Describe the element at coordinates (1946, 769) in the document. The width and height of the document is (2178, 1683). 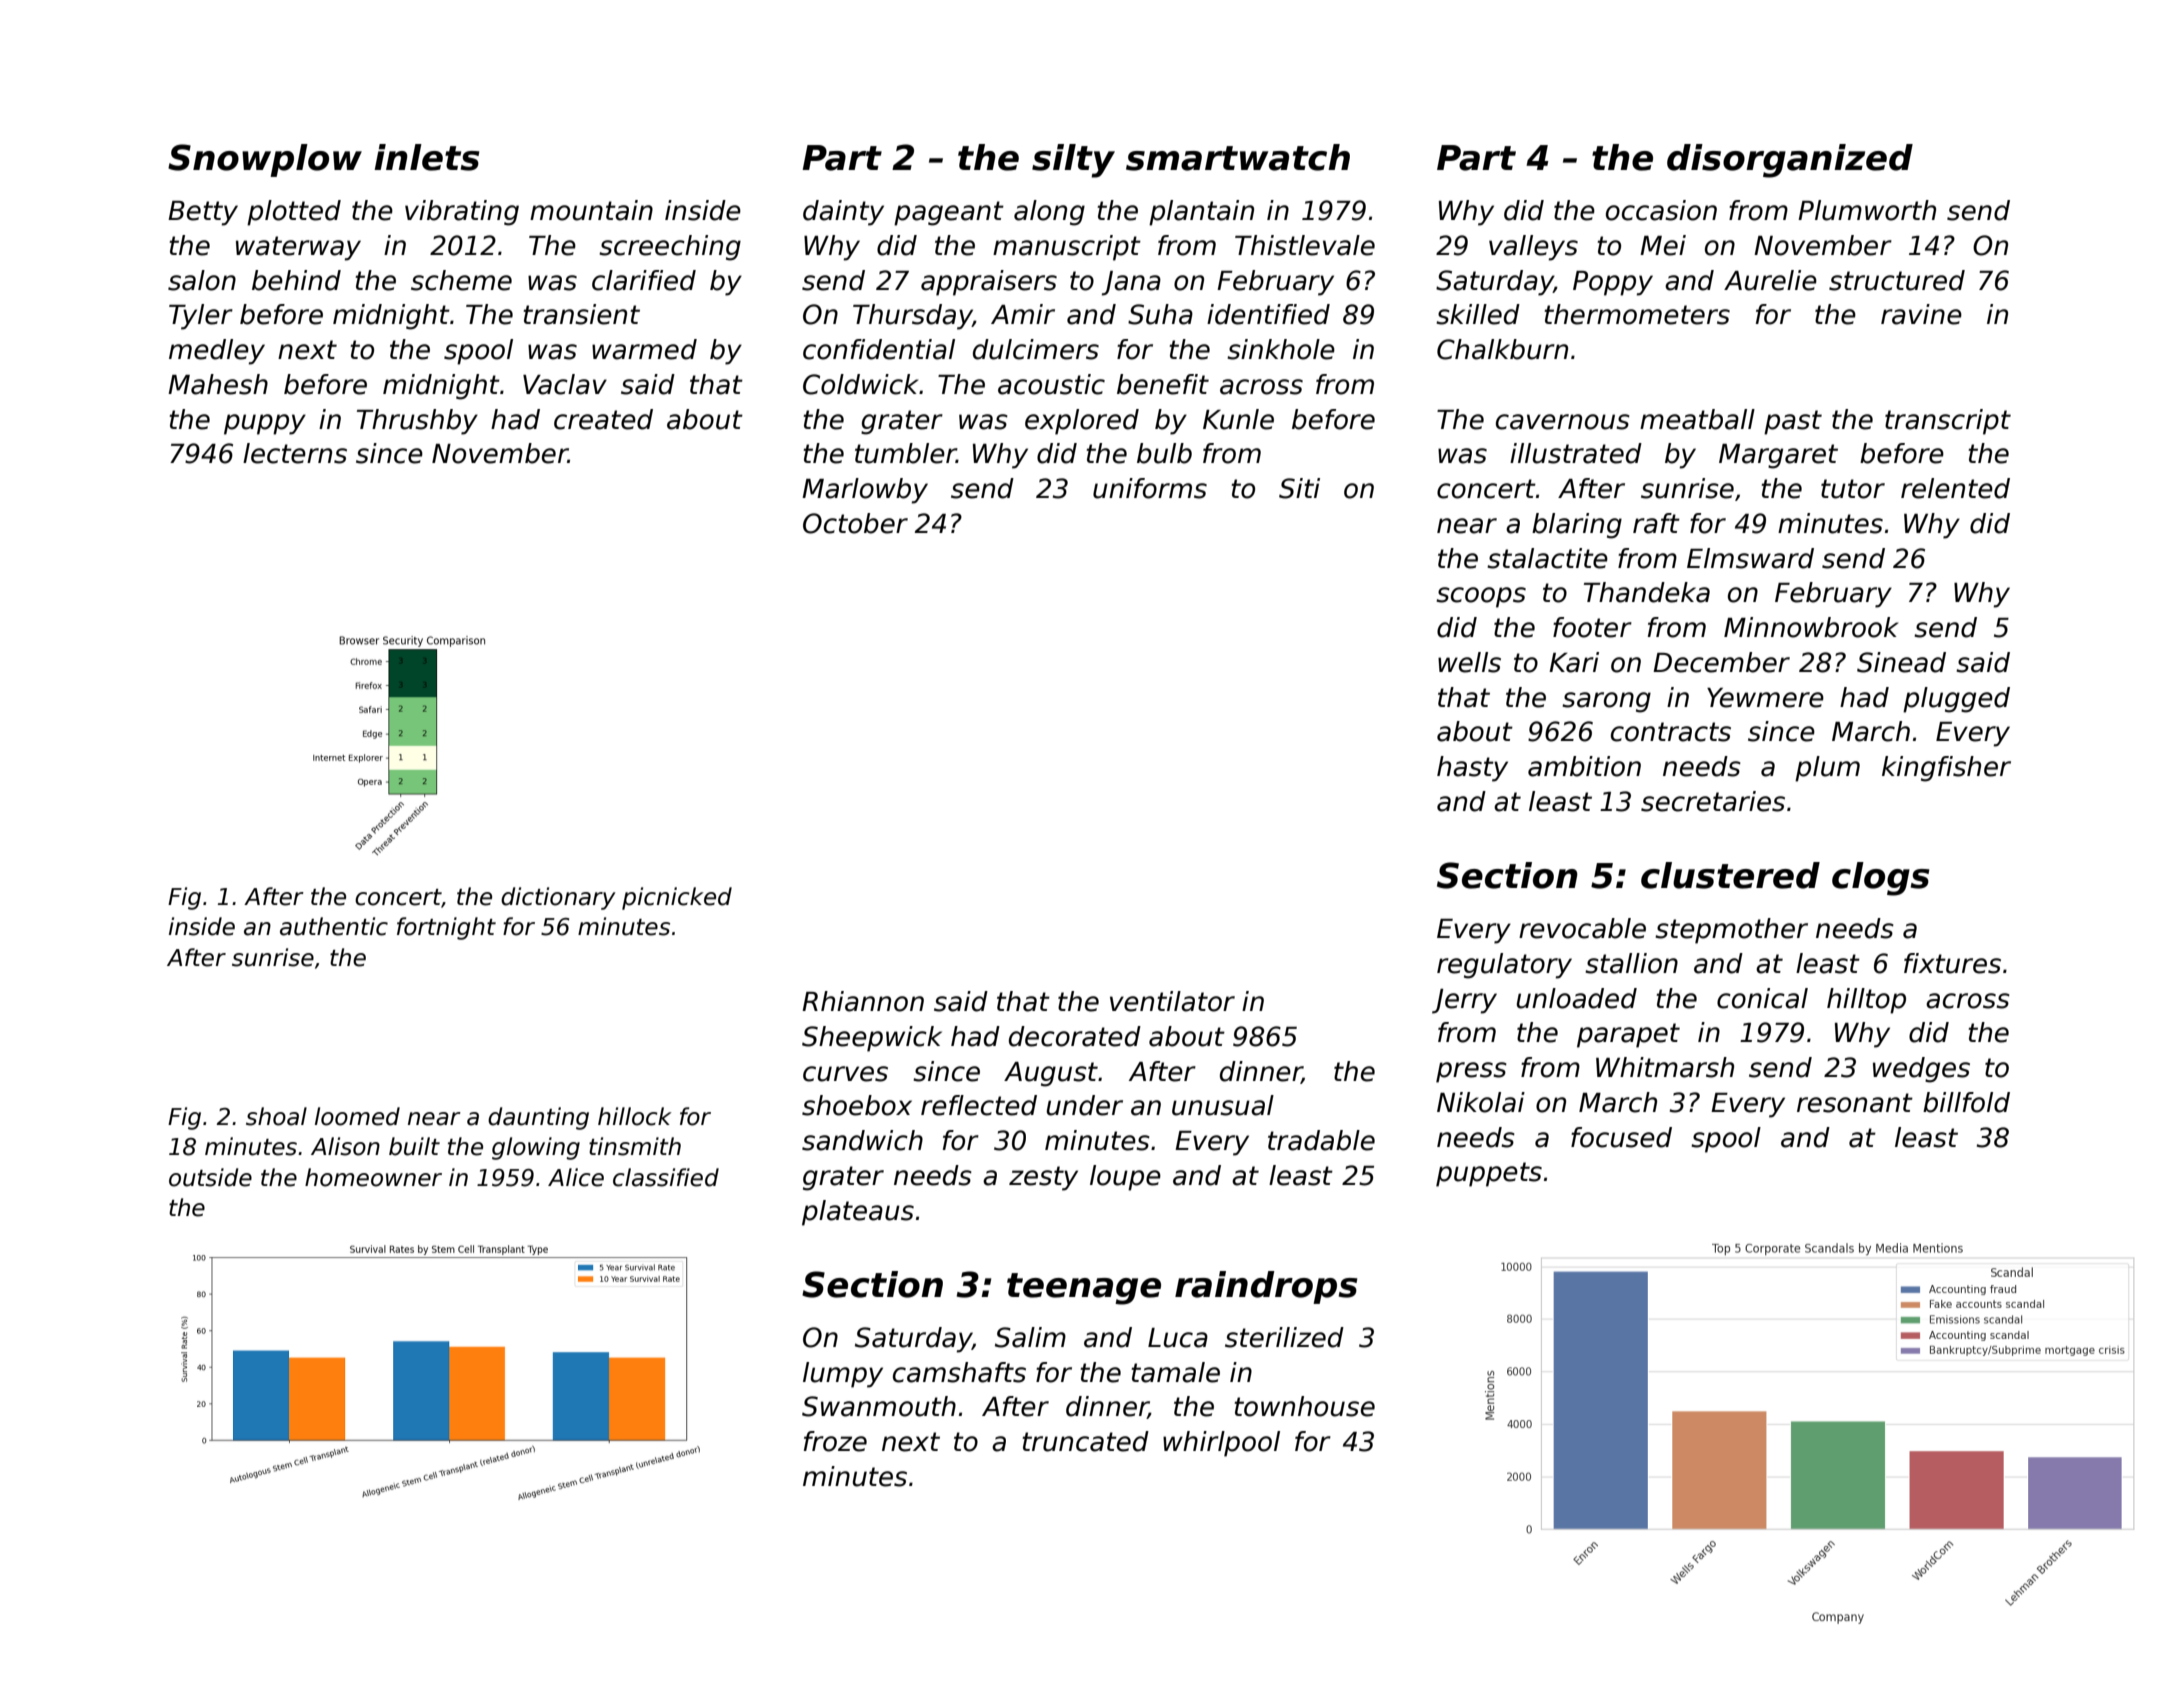
I see `kingfisher` at that location.
